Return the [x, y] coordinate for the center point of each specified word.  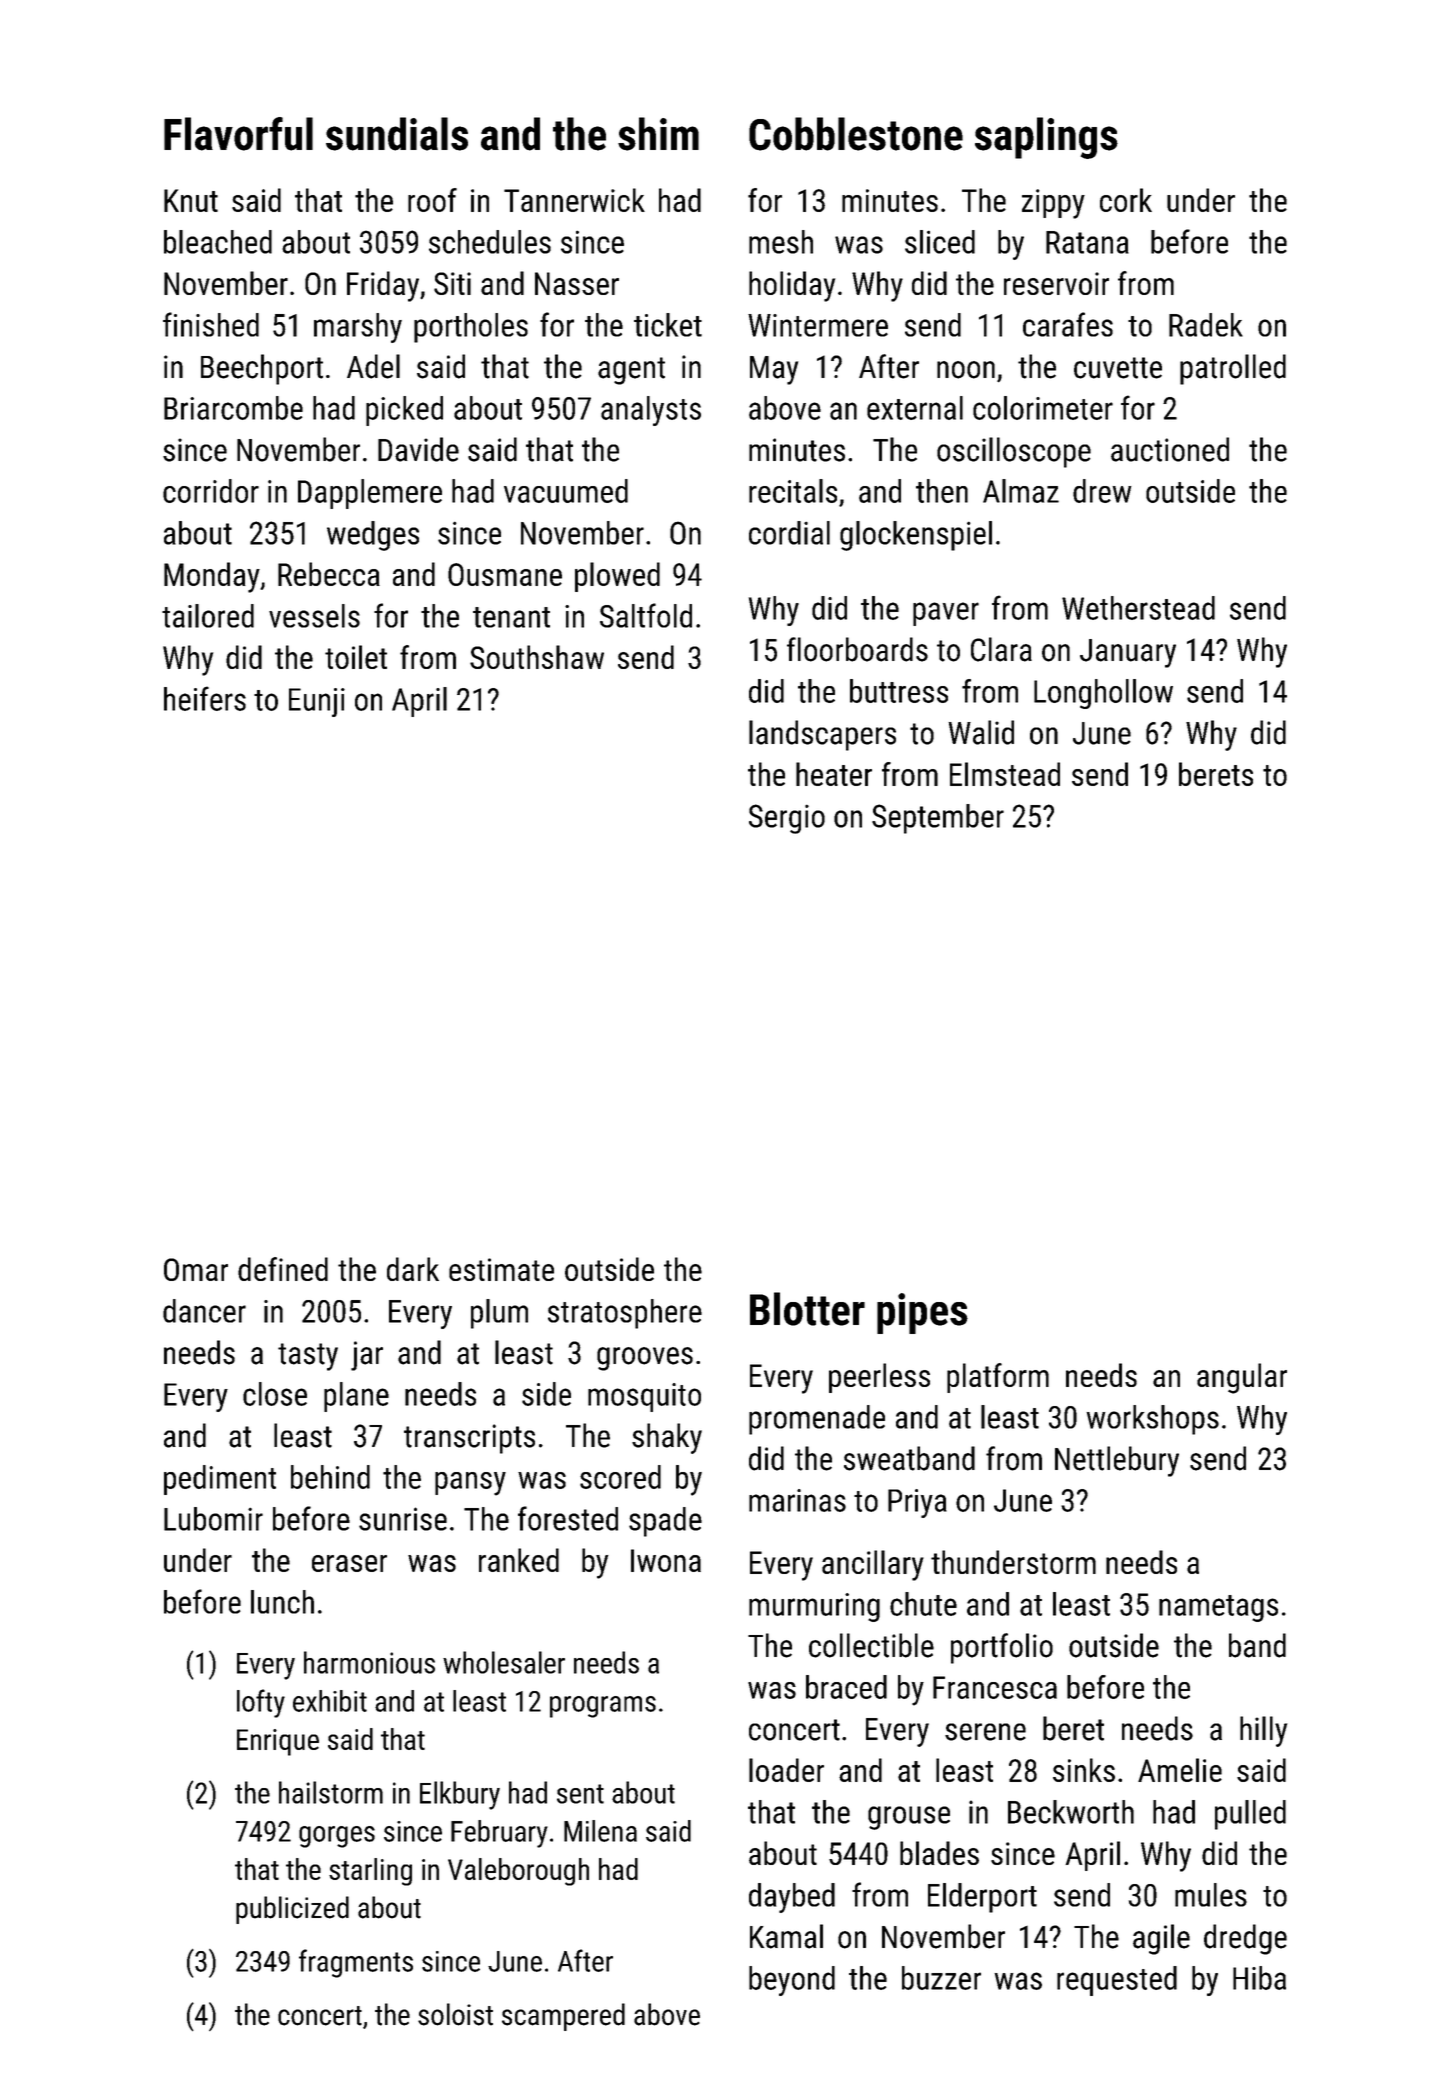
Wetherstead [1138, 608]
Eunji [317, 702]
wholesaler [504, 1662]
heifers [205, 698]
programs [603, 1707]
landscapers [822, 735]
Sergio [787, 819]
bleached [218, 242]
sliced [940, 242]
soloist [455, 2014]
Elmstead [1005, 774]
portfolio [1002, 1648]
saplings [1046, 138]
